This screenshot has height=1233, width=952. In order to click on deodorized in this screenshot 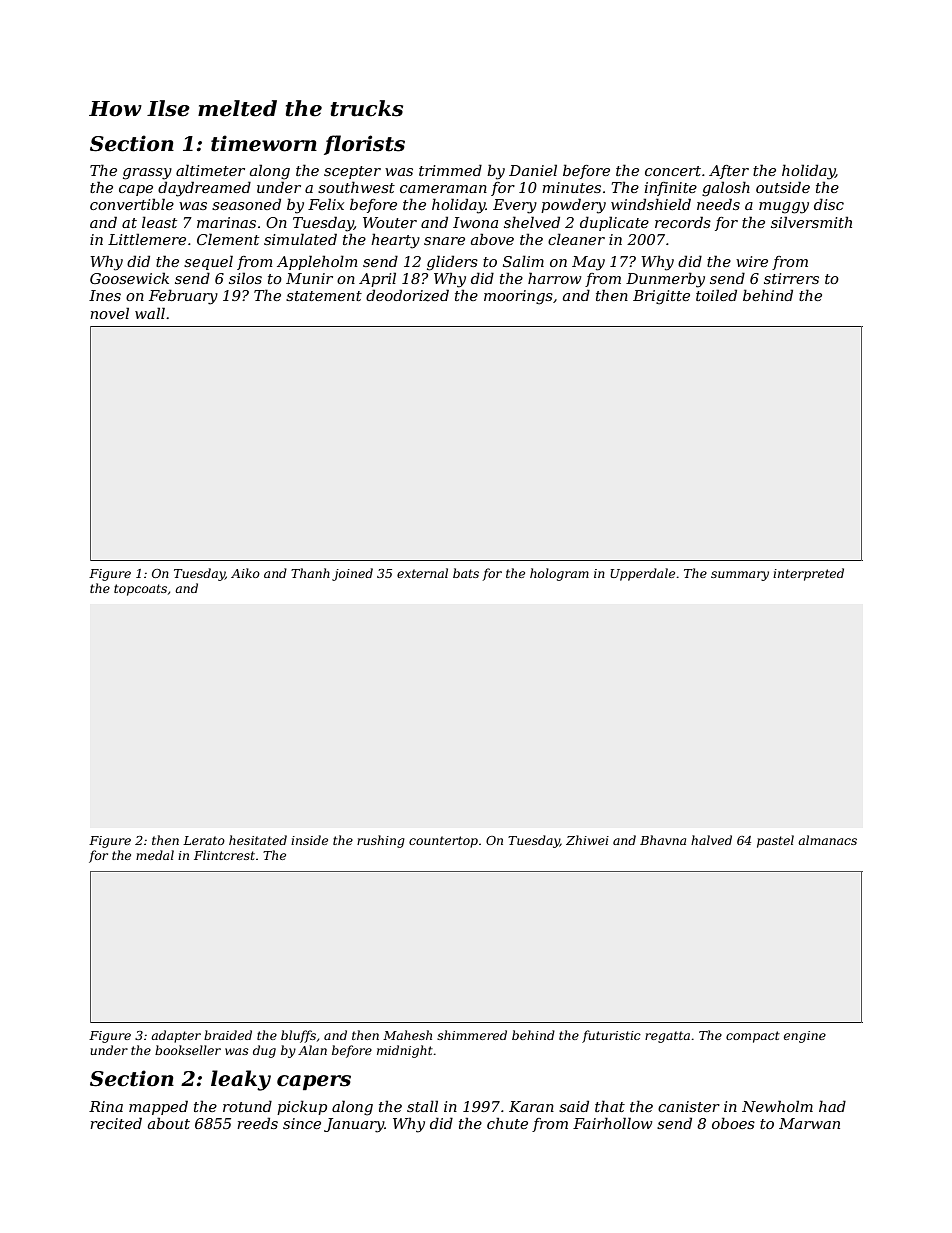, I will do `click(407, 295)`.
